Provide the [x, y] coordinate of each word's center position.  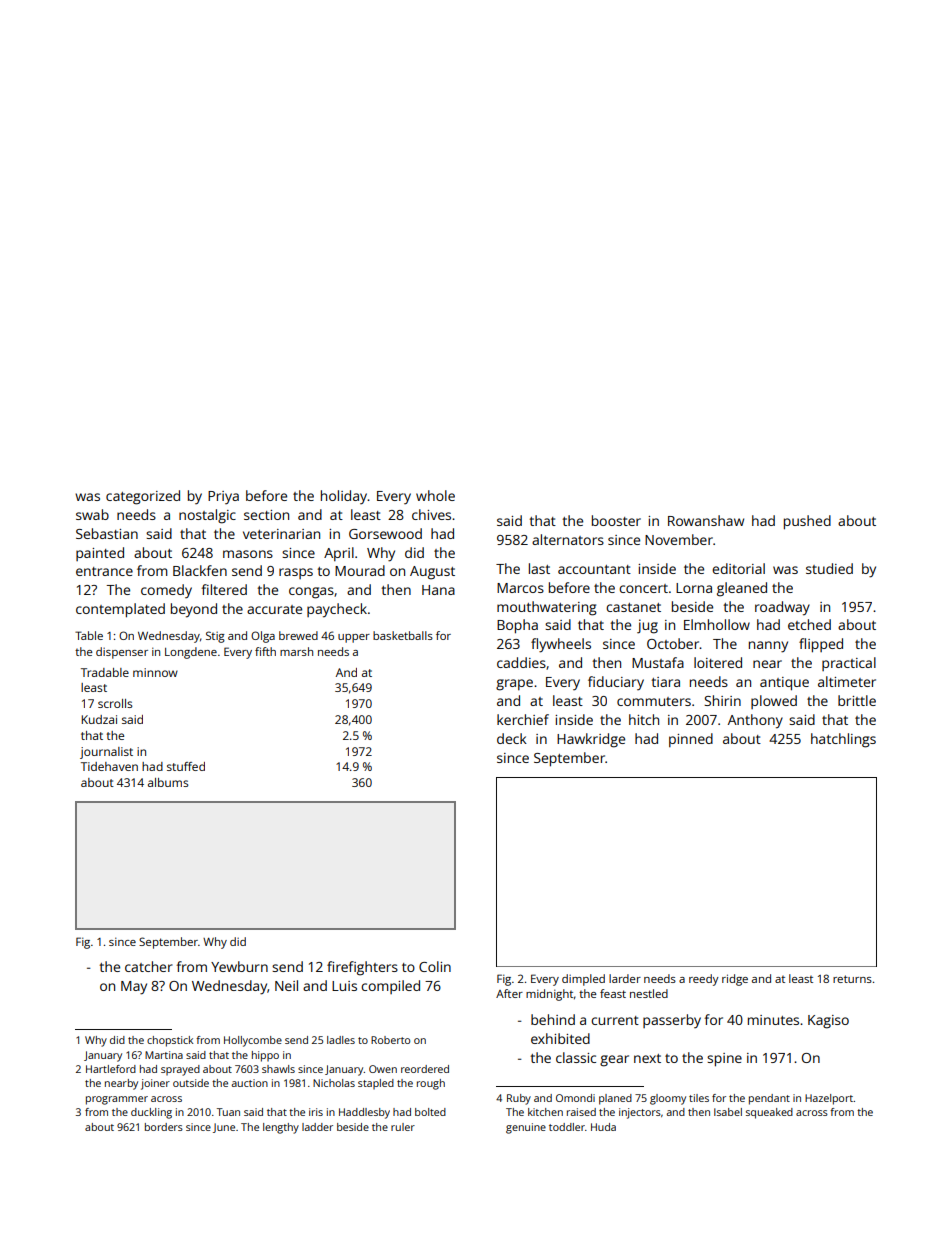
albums [168, 782]
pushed [807, 522]
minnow [155, 672]
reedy [704, 980]
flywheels [561, 645]
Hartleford [111, 1069]
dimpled [583, 980]
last [539, 568]
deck [512, 738]
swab [92, 514]
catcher [149, 966]
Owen [383, 1069]
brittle [857, 700]
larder [625, 978]
